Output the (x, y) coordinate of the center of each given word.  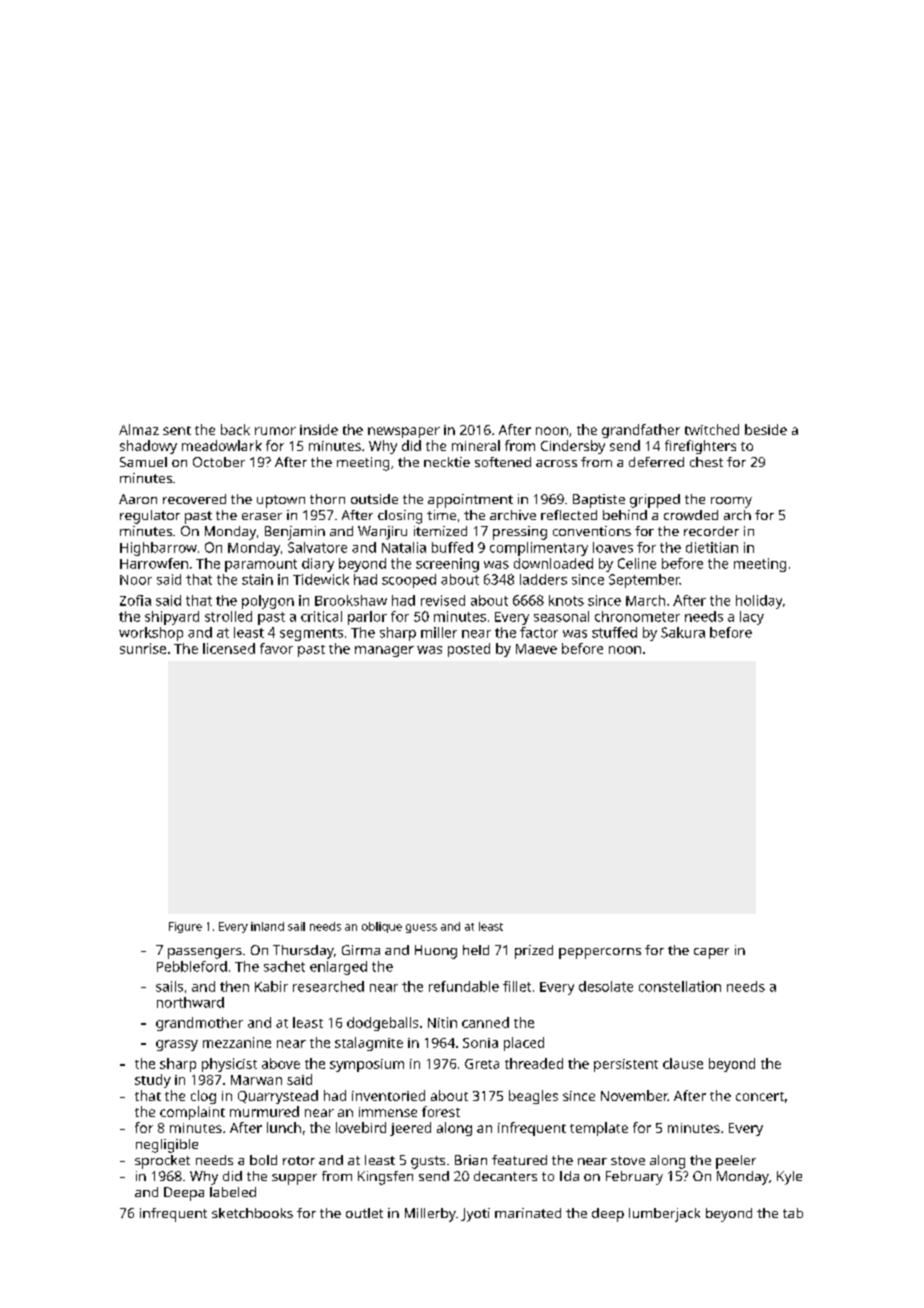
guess (421, 928)
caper (711, 953)
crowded (691, 515)
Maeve (536, 649)
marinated (528, 1213)
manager (384, 651)
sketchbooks (252, 1213)
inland (267, 926)
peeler (736, 1162)
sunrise (143, 648)
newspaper (404, 432)
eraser (262, 516)
